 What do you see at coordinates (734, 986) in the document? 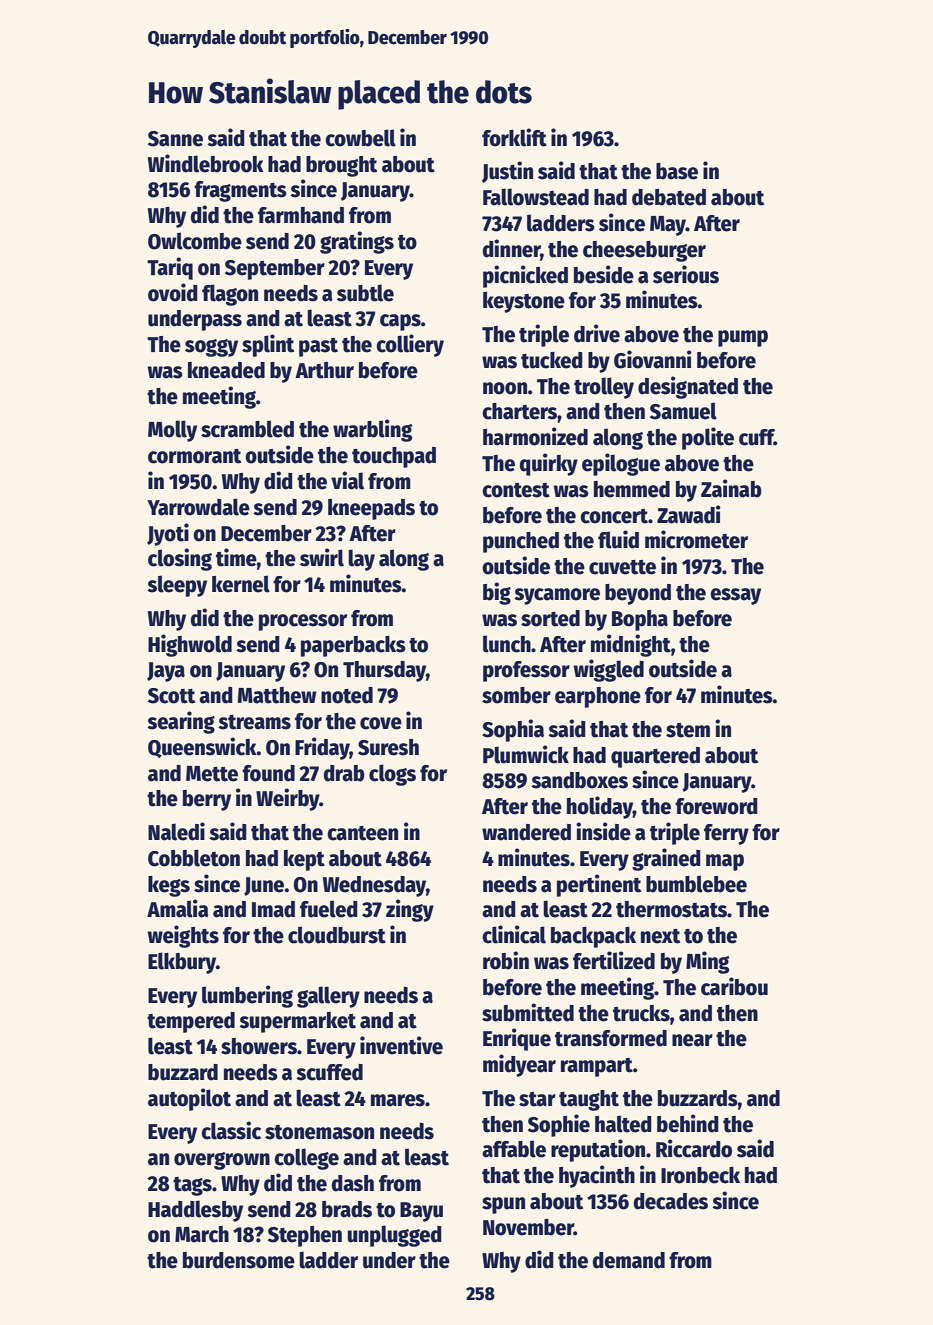
I see `caribou` at bounding box center [734, 986].
